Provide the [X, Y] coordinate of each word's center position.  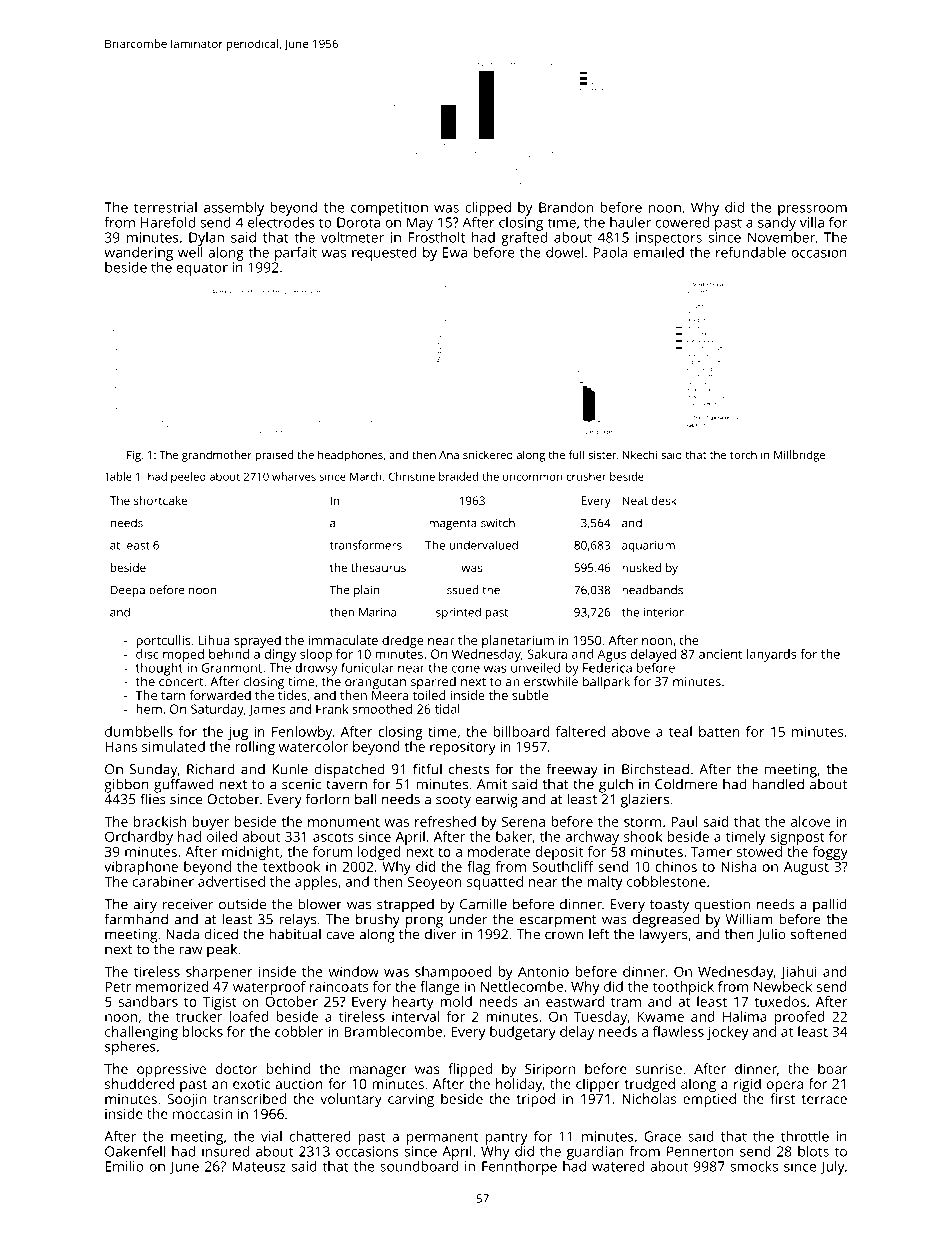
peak [222, 951]
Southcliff [563, 866]
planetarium [518, 641]
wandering [138, 254]
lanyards [771, 655]
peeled [188, 477]
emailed [658, 252]
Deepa [128, 591]
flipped [470, 1070]
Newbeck [783, 986]
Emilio [124, 1166]
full [576, 454]
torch [743, 454]
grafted [524, 239]
